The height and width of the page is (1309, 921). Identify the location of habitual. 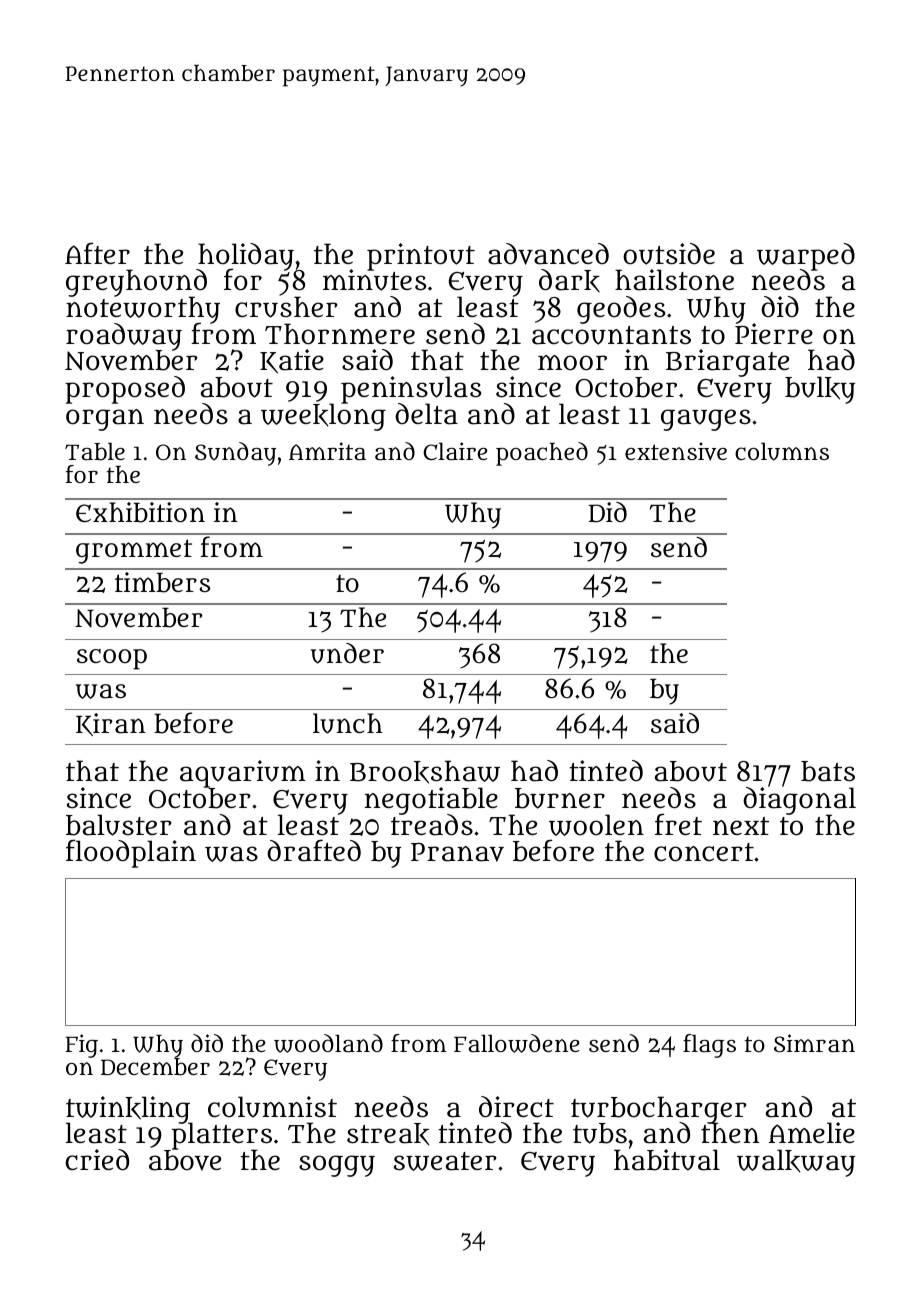
(667, 1160).
